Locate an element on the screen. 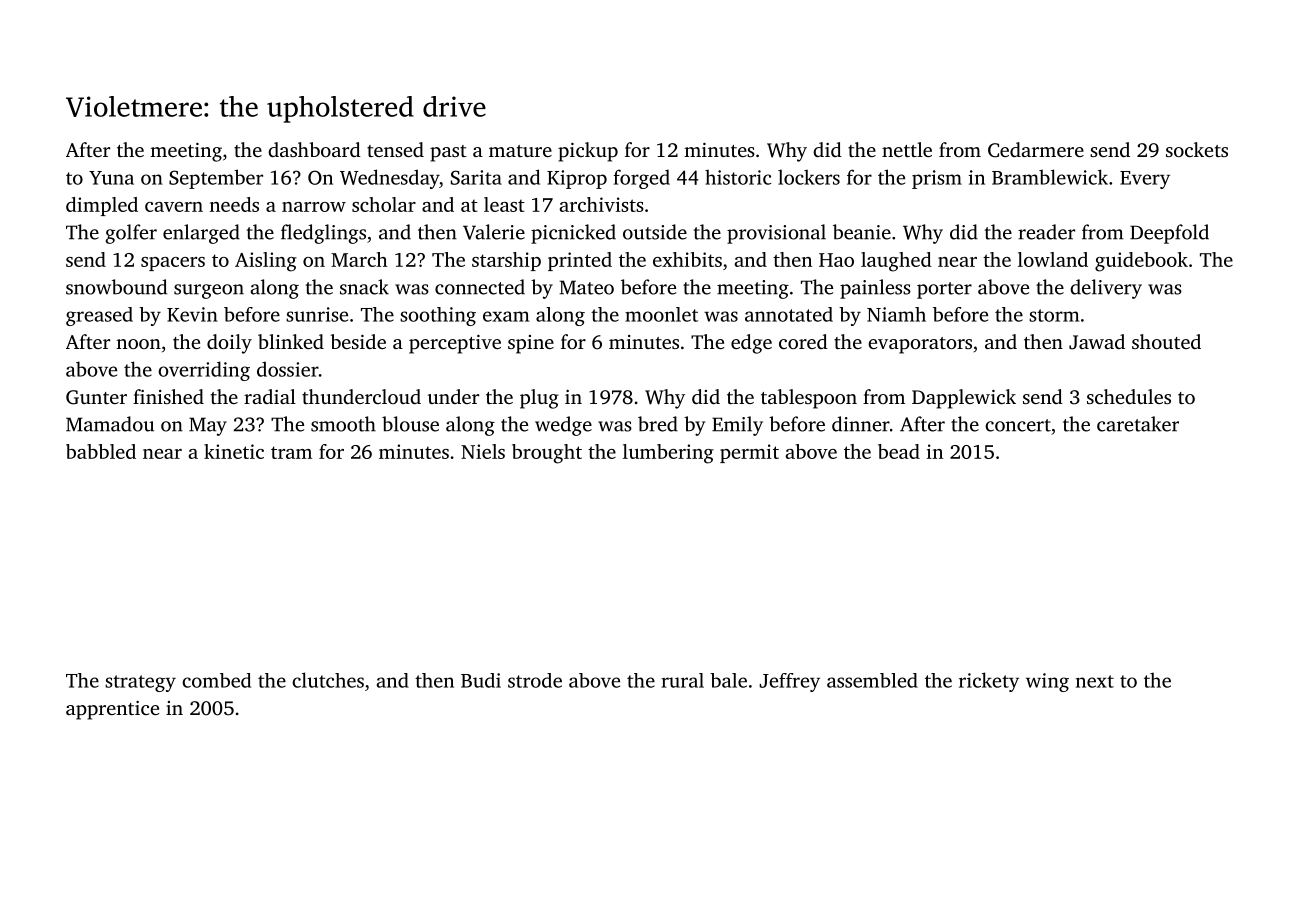  Deepfold is located at coordinates (1169, 234).
